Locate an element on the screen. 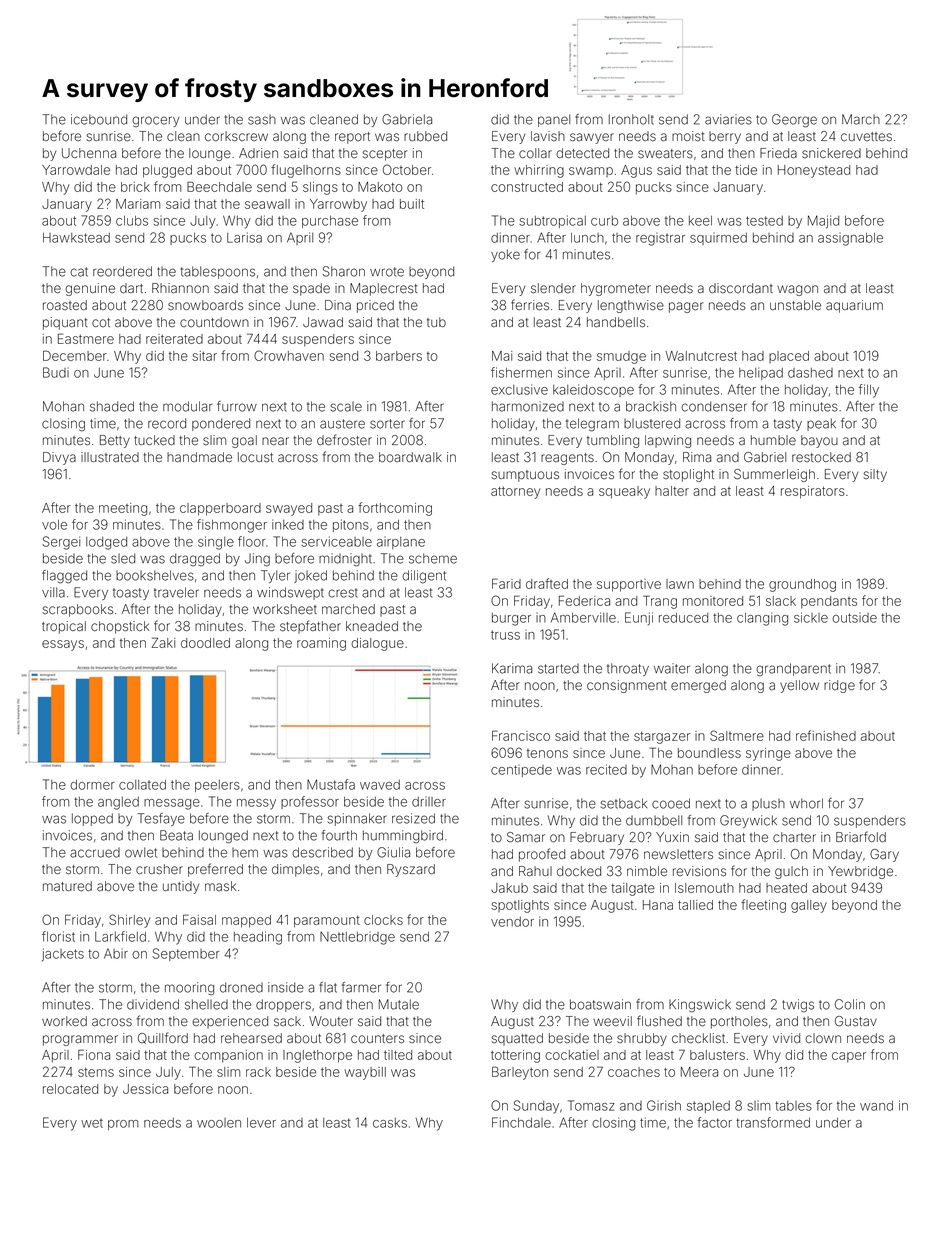  helipad is located at coordinates (761, 373).
